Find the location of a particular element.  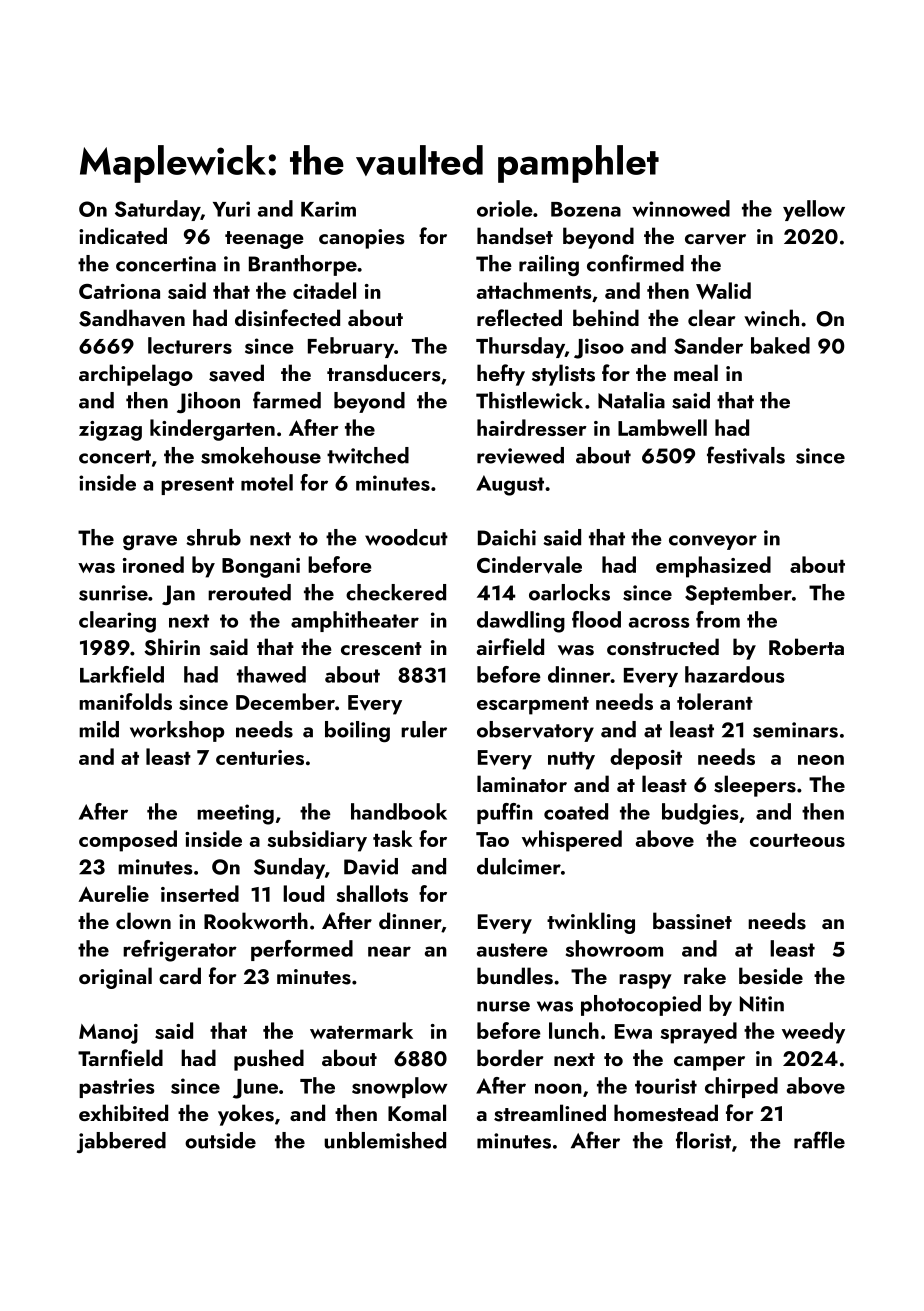

winnowed is located at coordinates (681, 208).
